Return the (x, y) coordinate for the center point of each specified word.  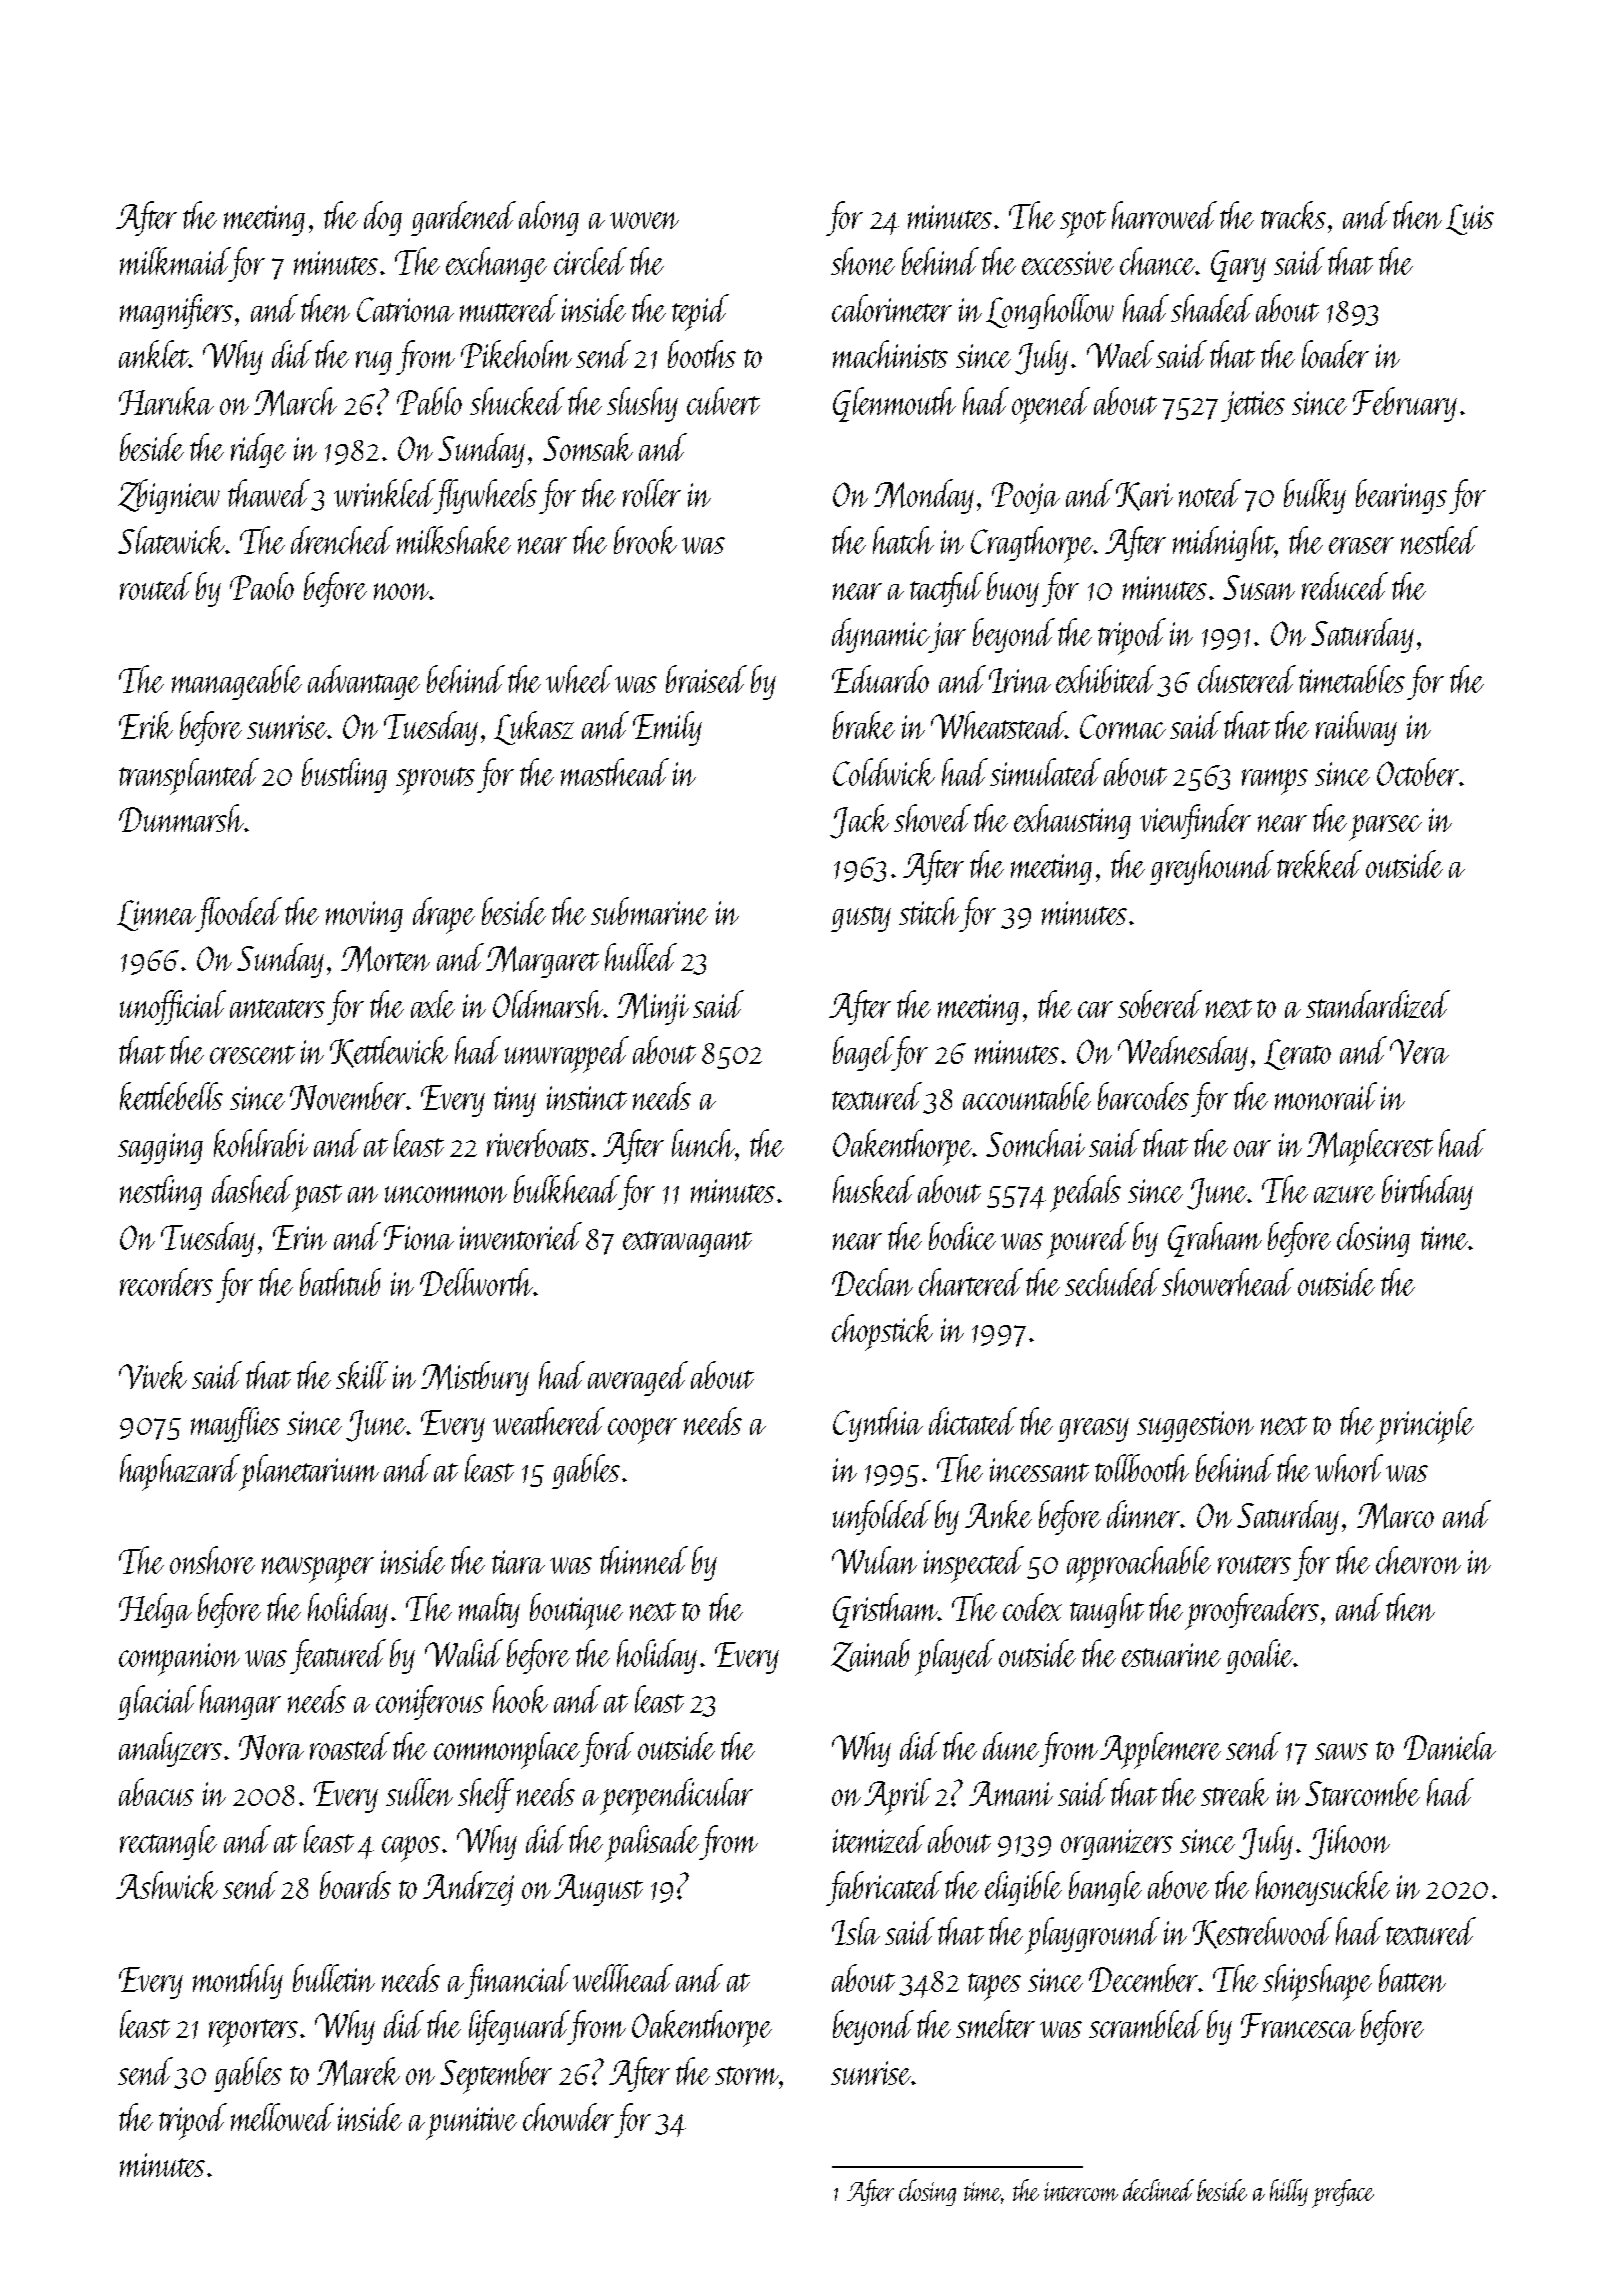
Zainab (870, 1655)
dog (383, 218)
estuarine (1171, 1655)
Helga (155, 1610)
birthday (1427, 1192)
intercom (1081, 2191)
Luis (1470, 219)
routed (156, 586)
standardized (1378, 1004)
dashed (252, 1189)
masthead (615, 772)
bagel (863, 1053)
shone (863, 261)
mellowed (282, 2117)
